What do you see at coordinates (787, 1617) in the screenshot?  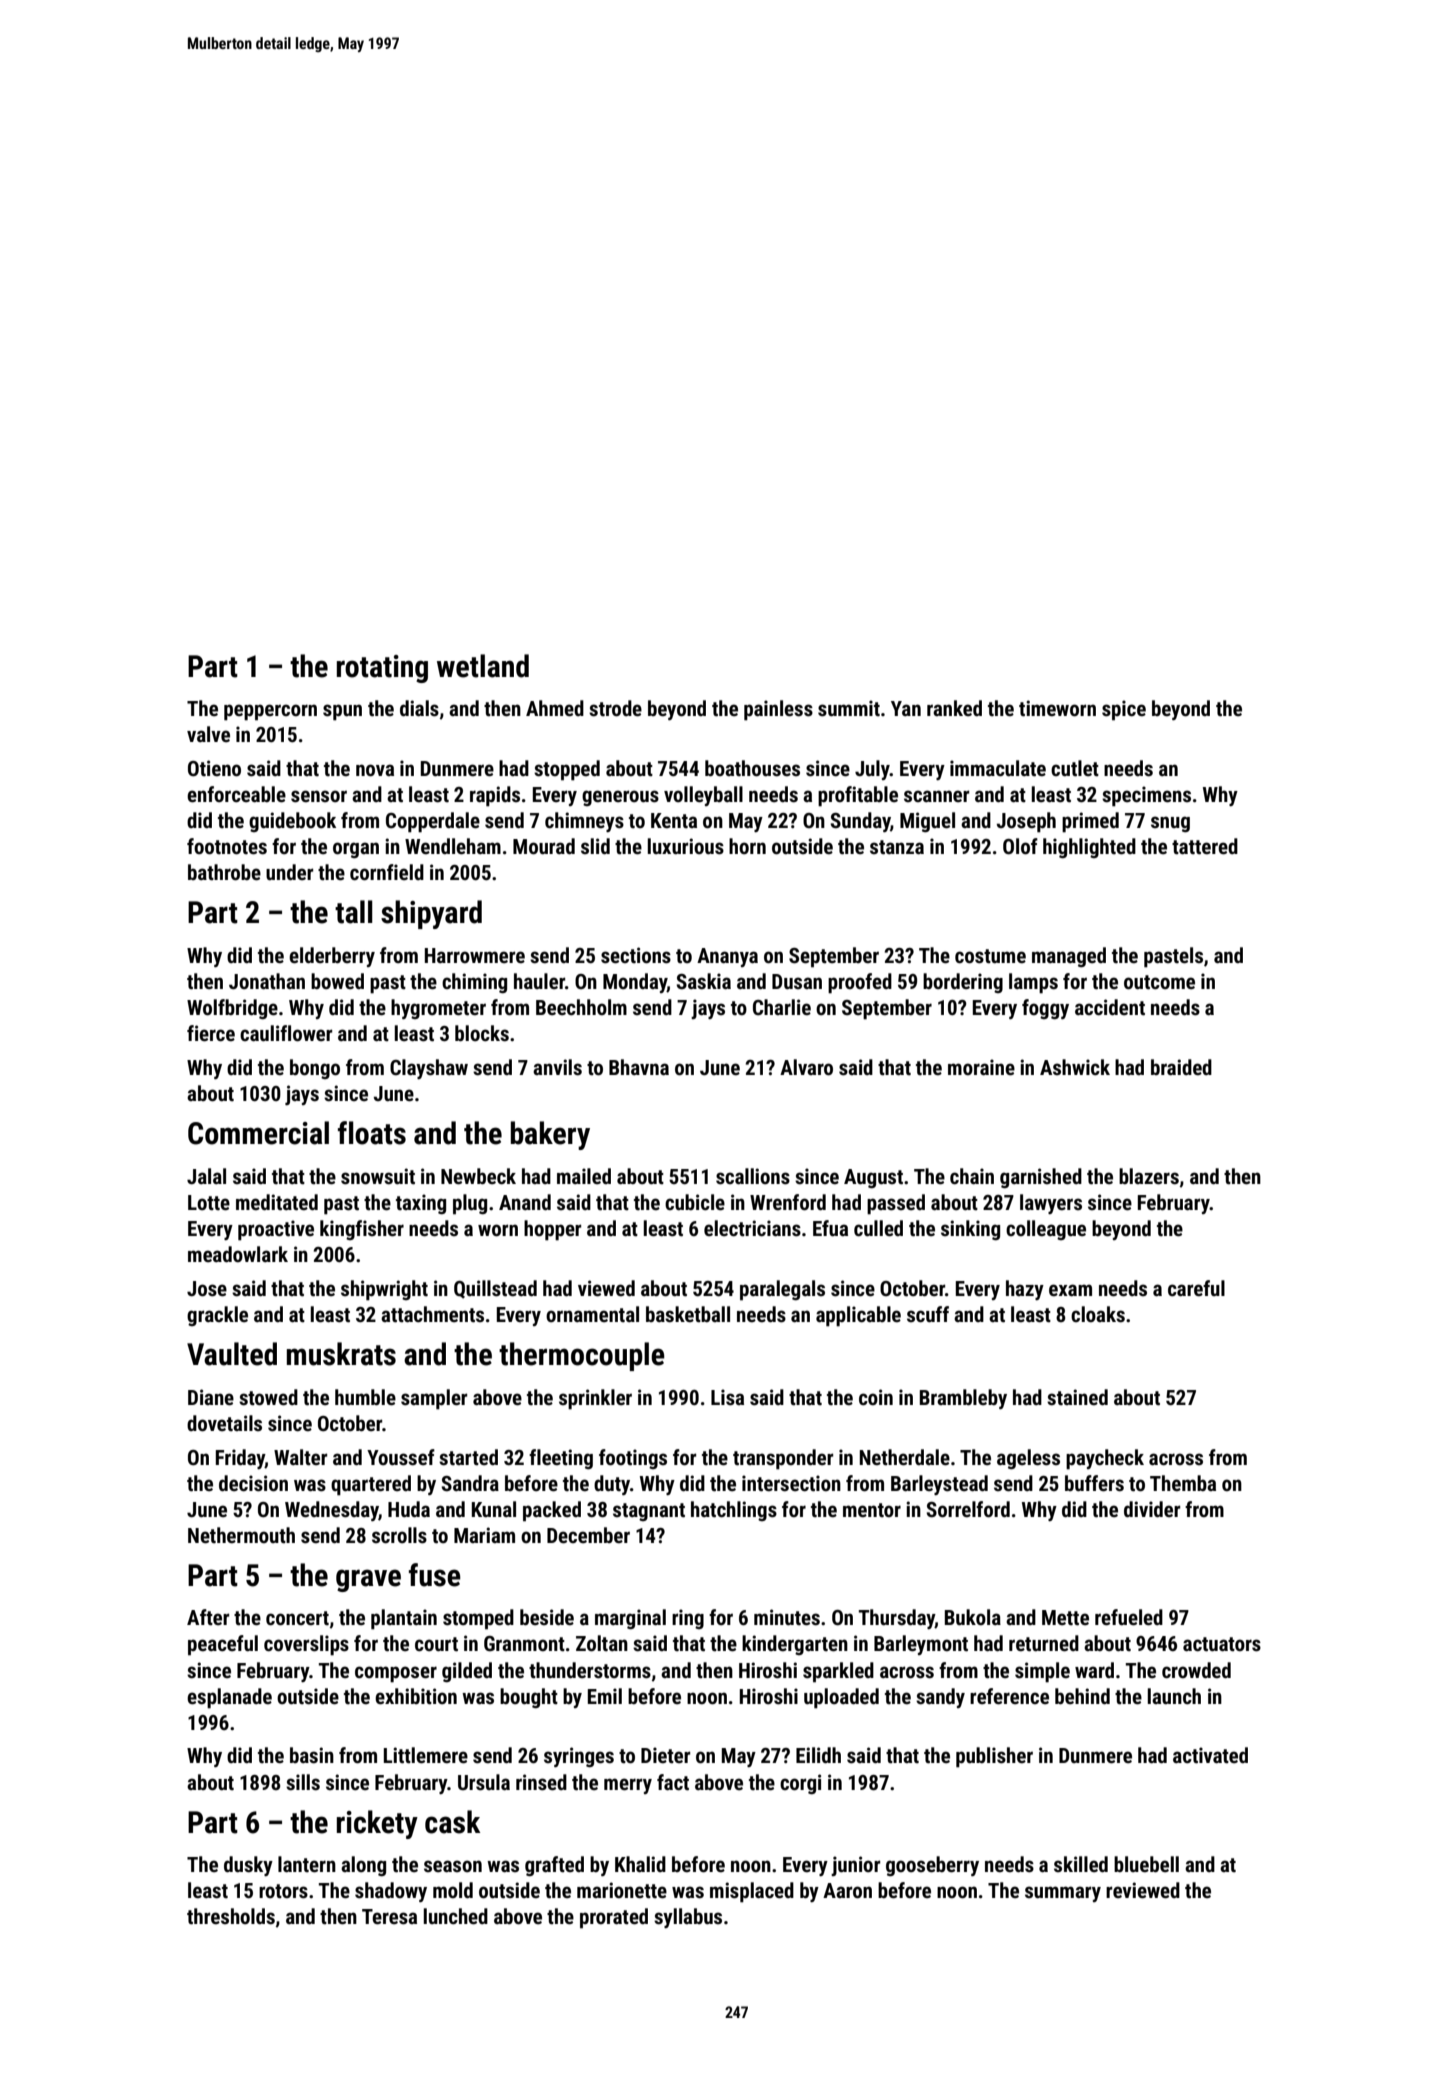 I see `minutes` at bounding box center [787, 1617].
